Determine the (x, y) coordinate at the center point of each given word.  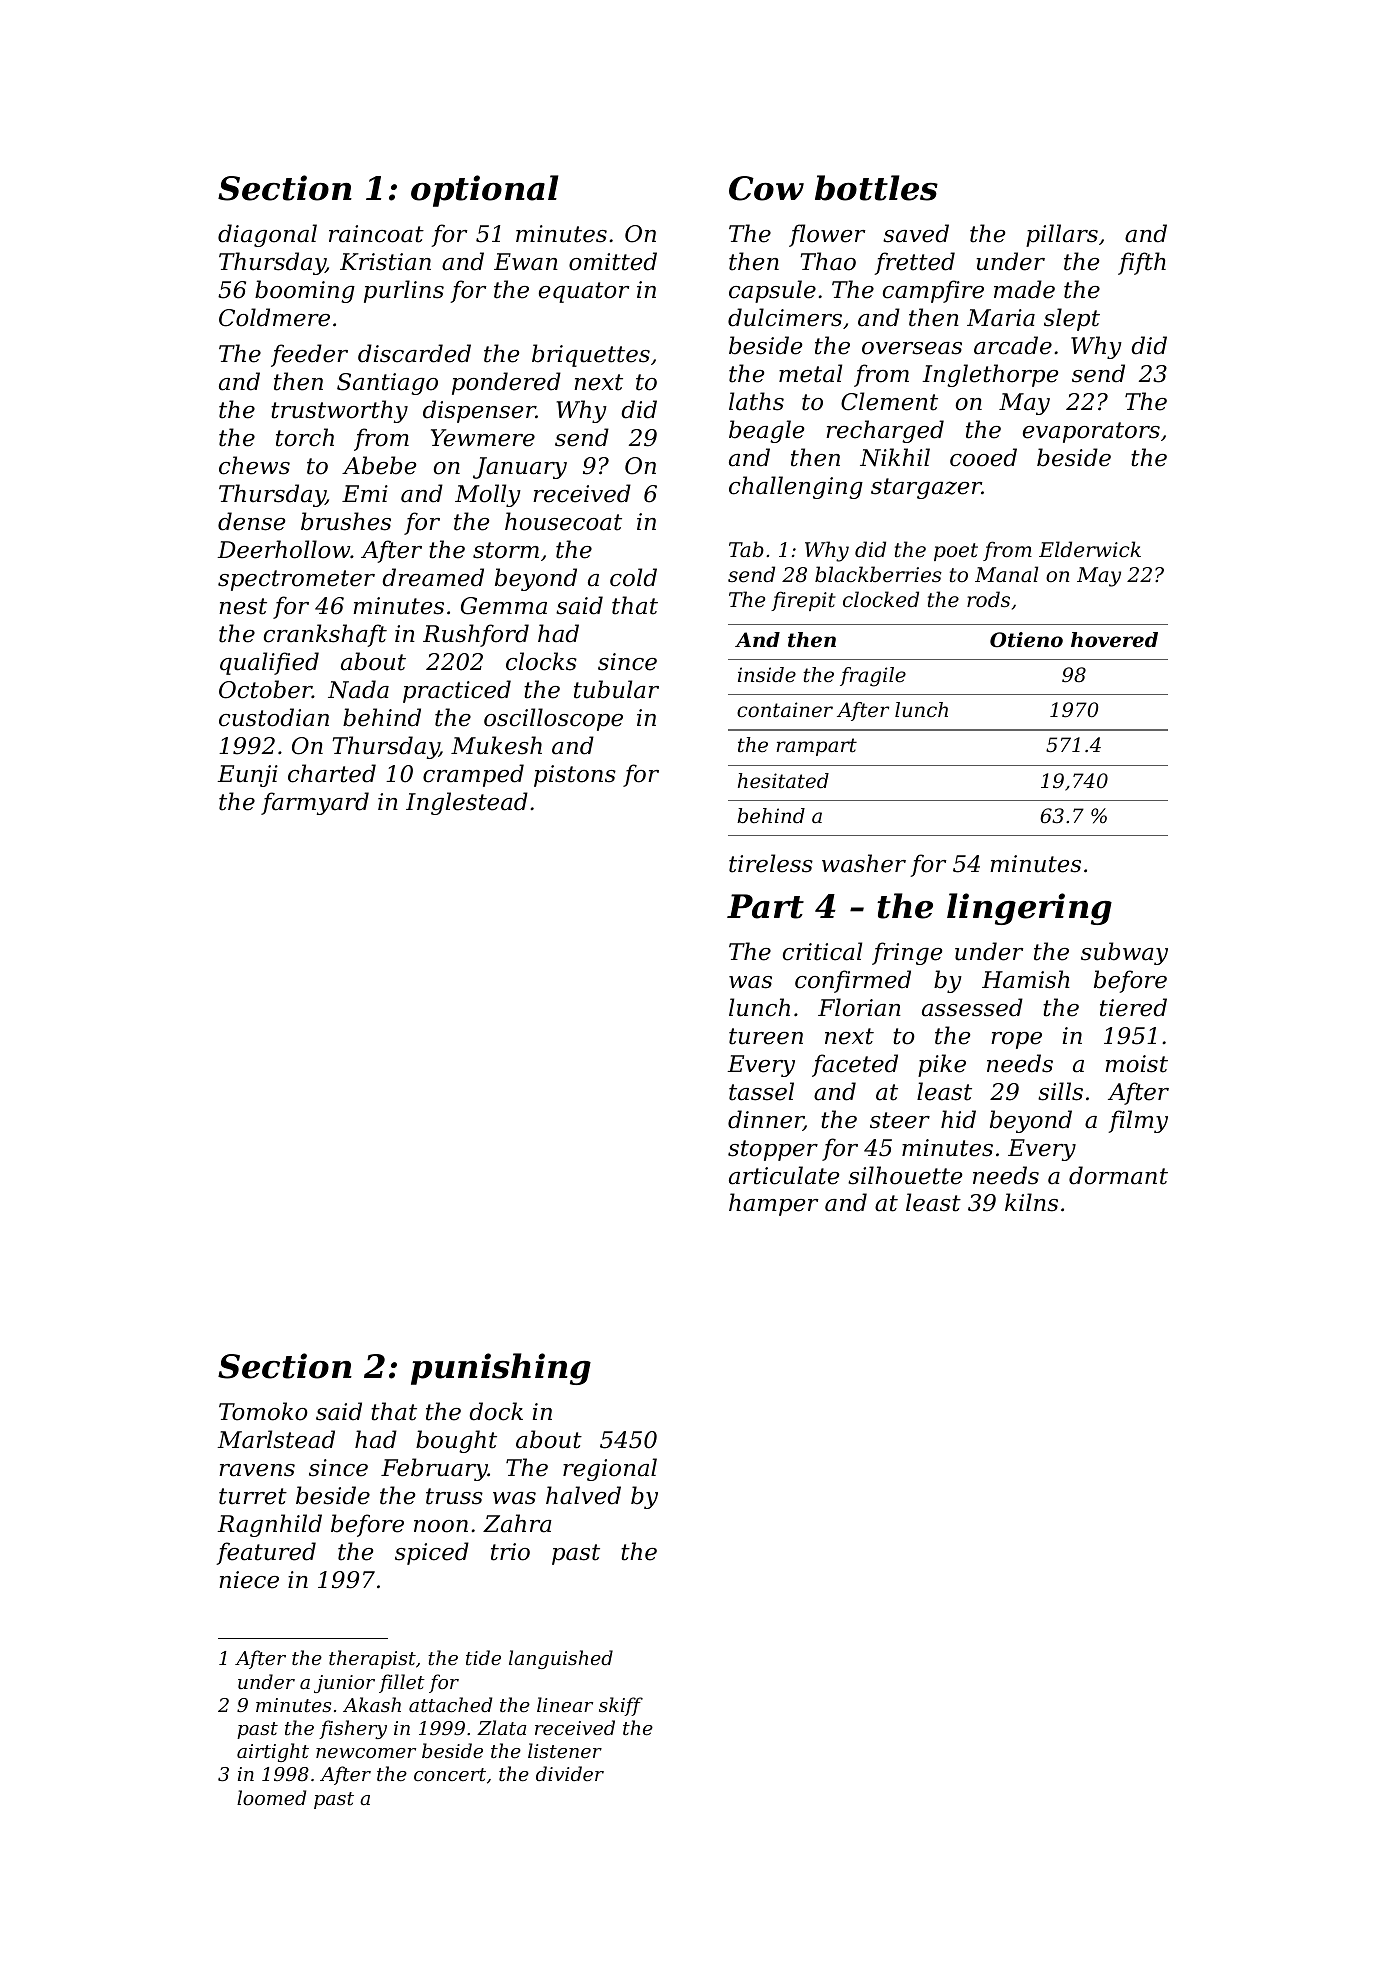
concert (450, 1774)
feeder (309, 355)
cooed (983, 457)
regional (610, 1469)
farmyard (315, 803)
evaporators (1091, 432)
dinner (766, 1120)
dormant (1118, 1175)
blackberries (878, 574)
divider (570, 1773)
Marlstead (276, 1439)
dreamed (433, 577)
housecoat (563, 521)
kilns (1031, 1202)
